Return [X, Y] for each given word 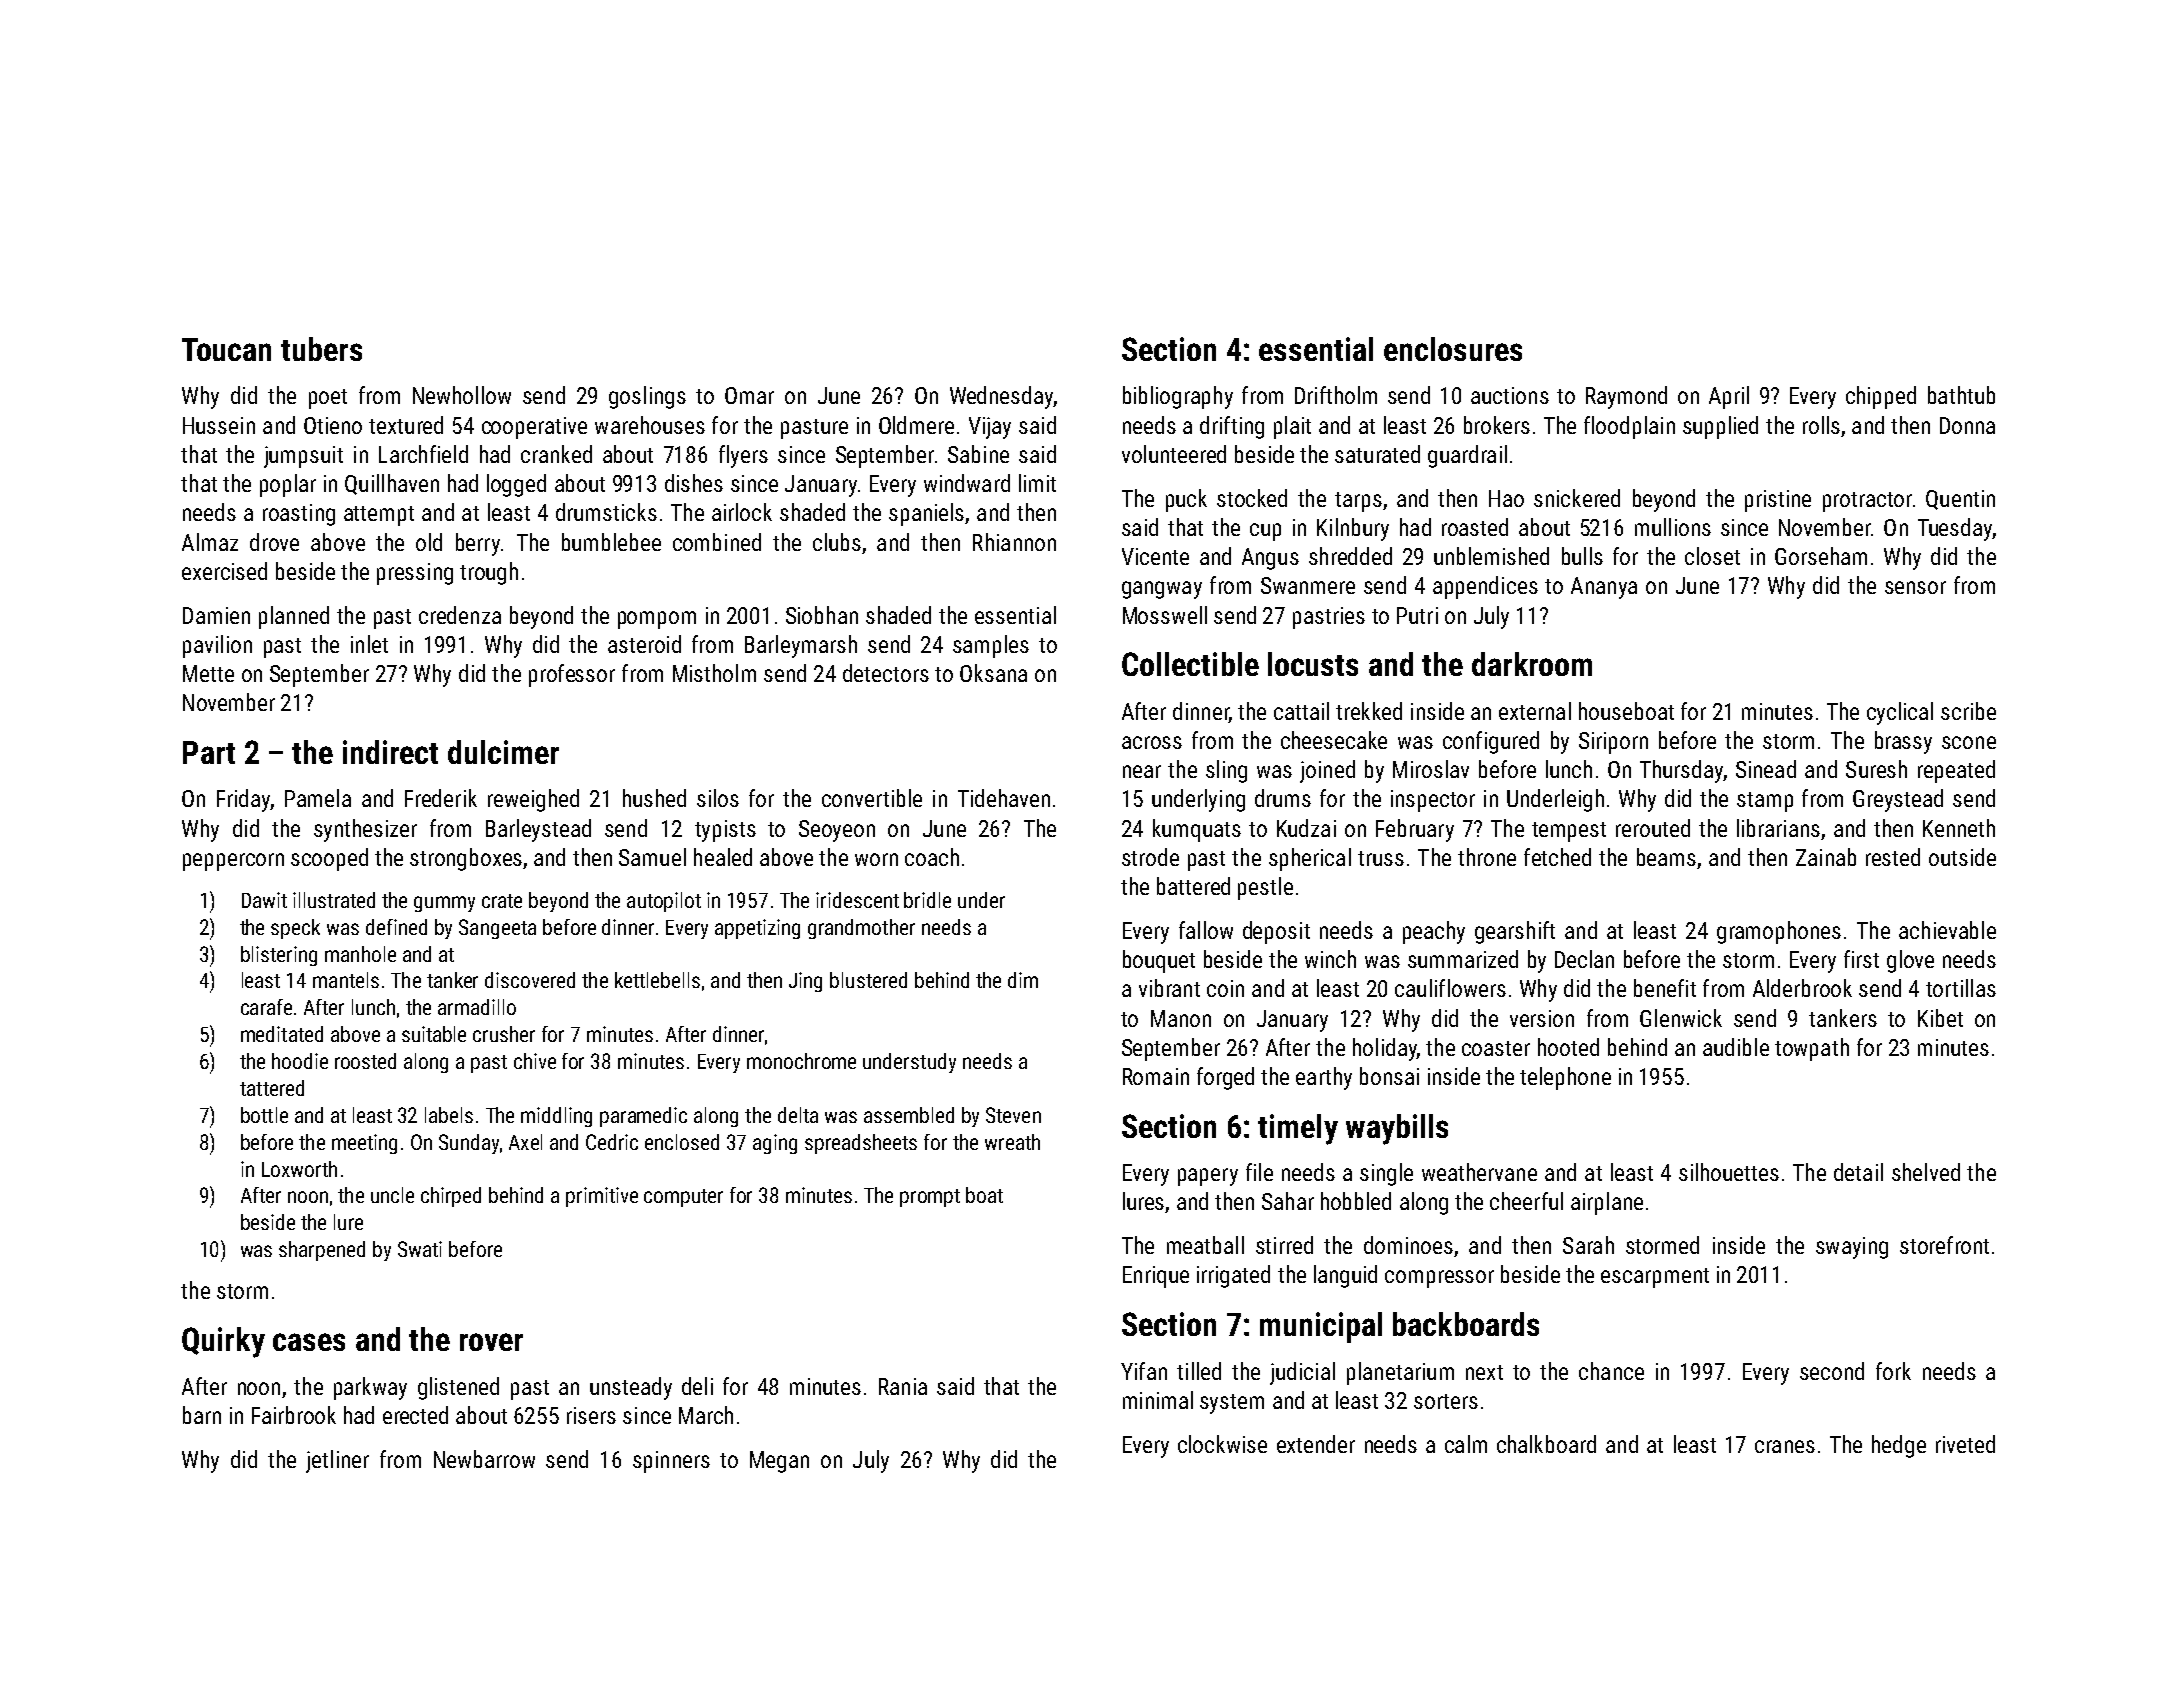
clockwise [1222, 1444]
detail [1858, 1172]
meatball [1205, 1245]
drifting [1232, 427]
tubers [321, 349]
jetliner [337, 1461]
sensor [1915, 587]
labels [449, 1115]
